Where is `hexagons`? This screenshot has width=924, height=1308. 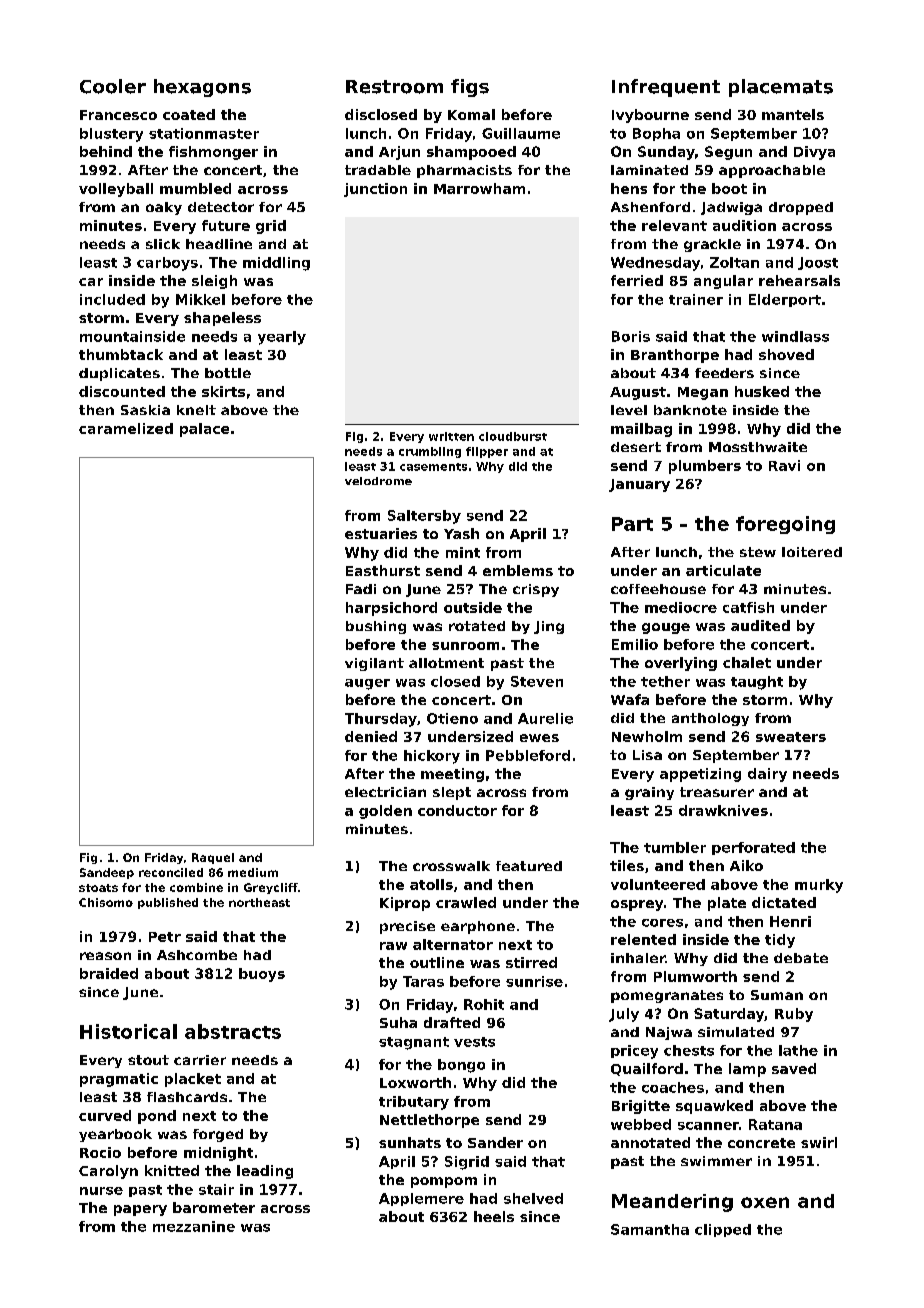 hexagons is located at coordinates (202, 88).
